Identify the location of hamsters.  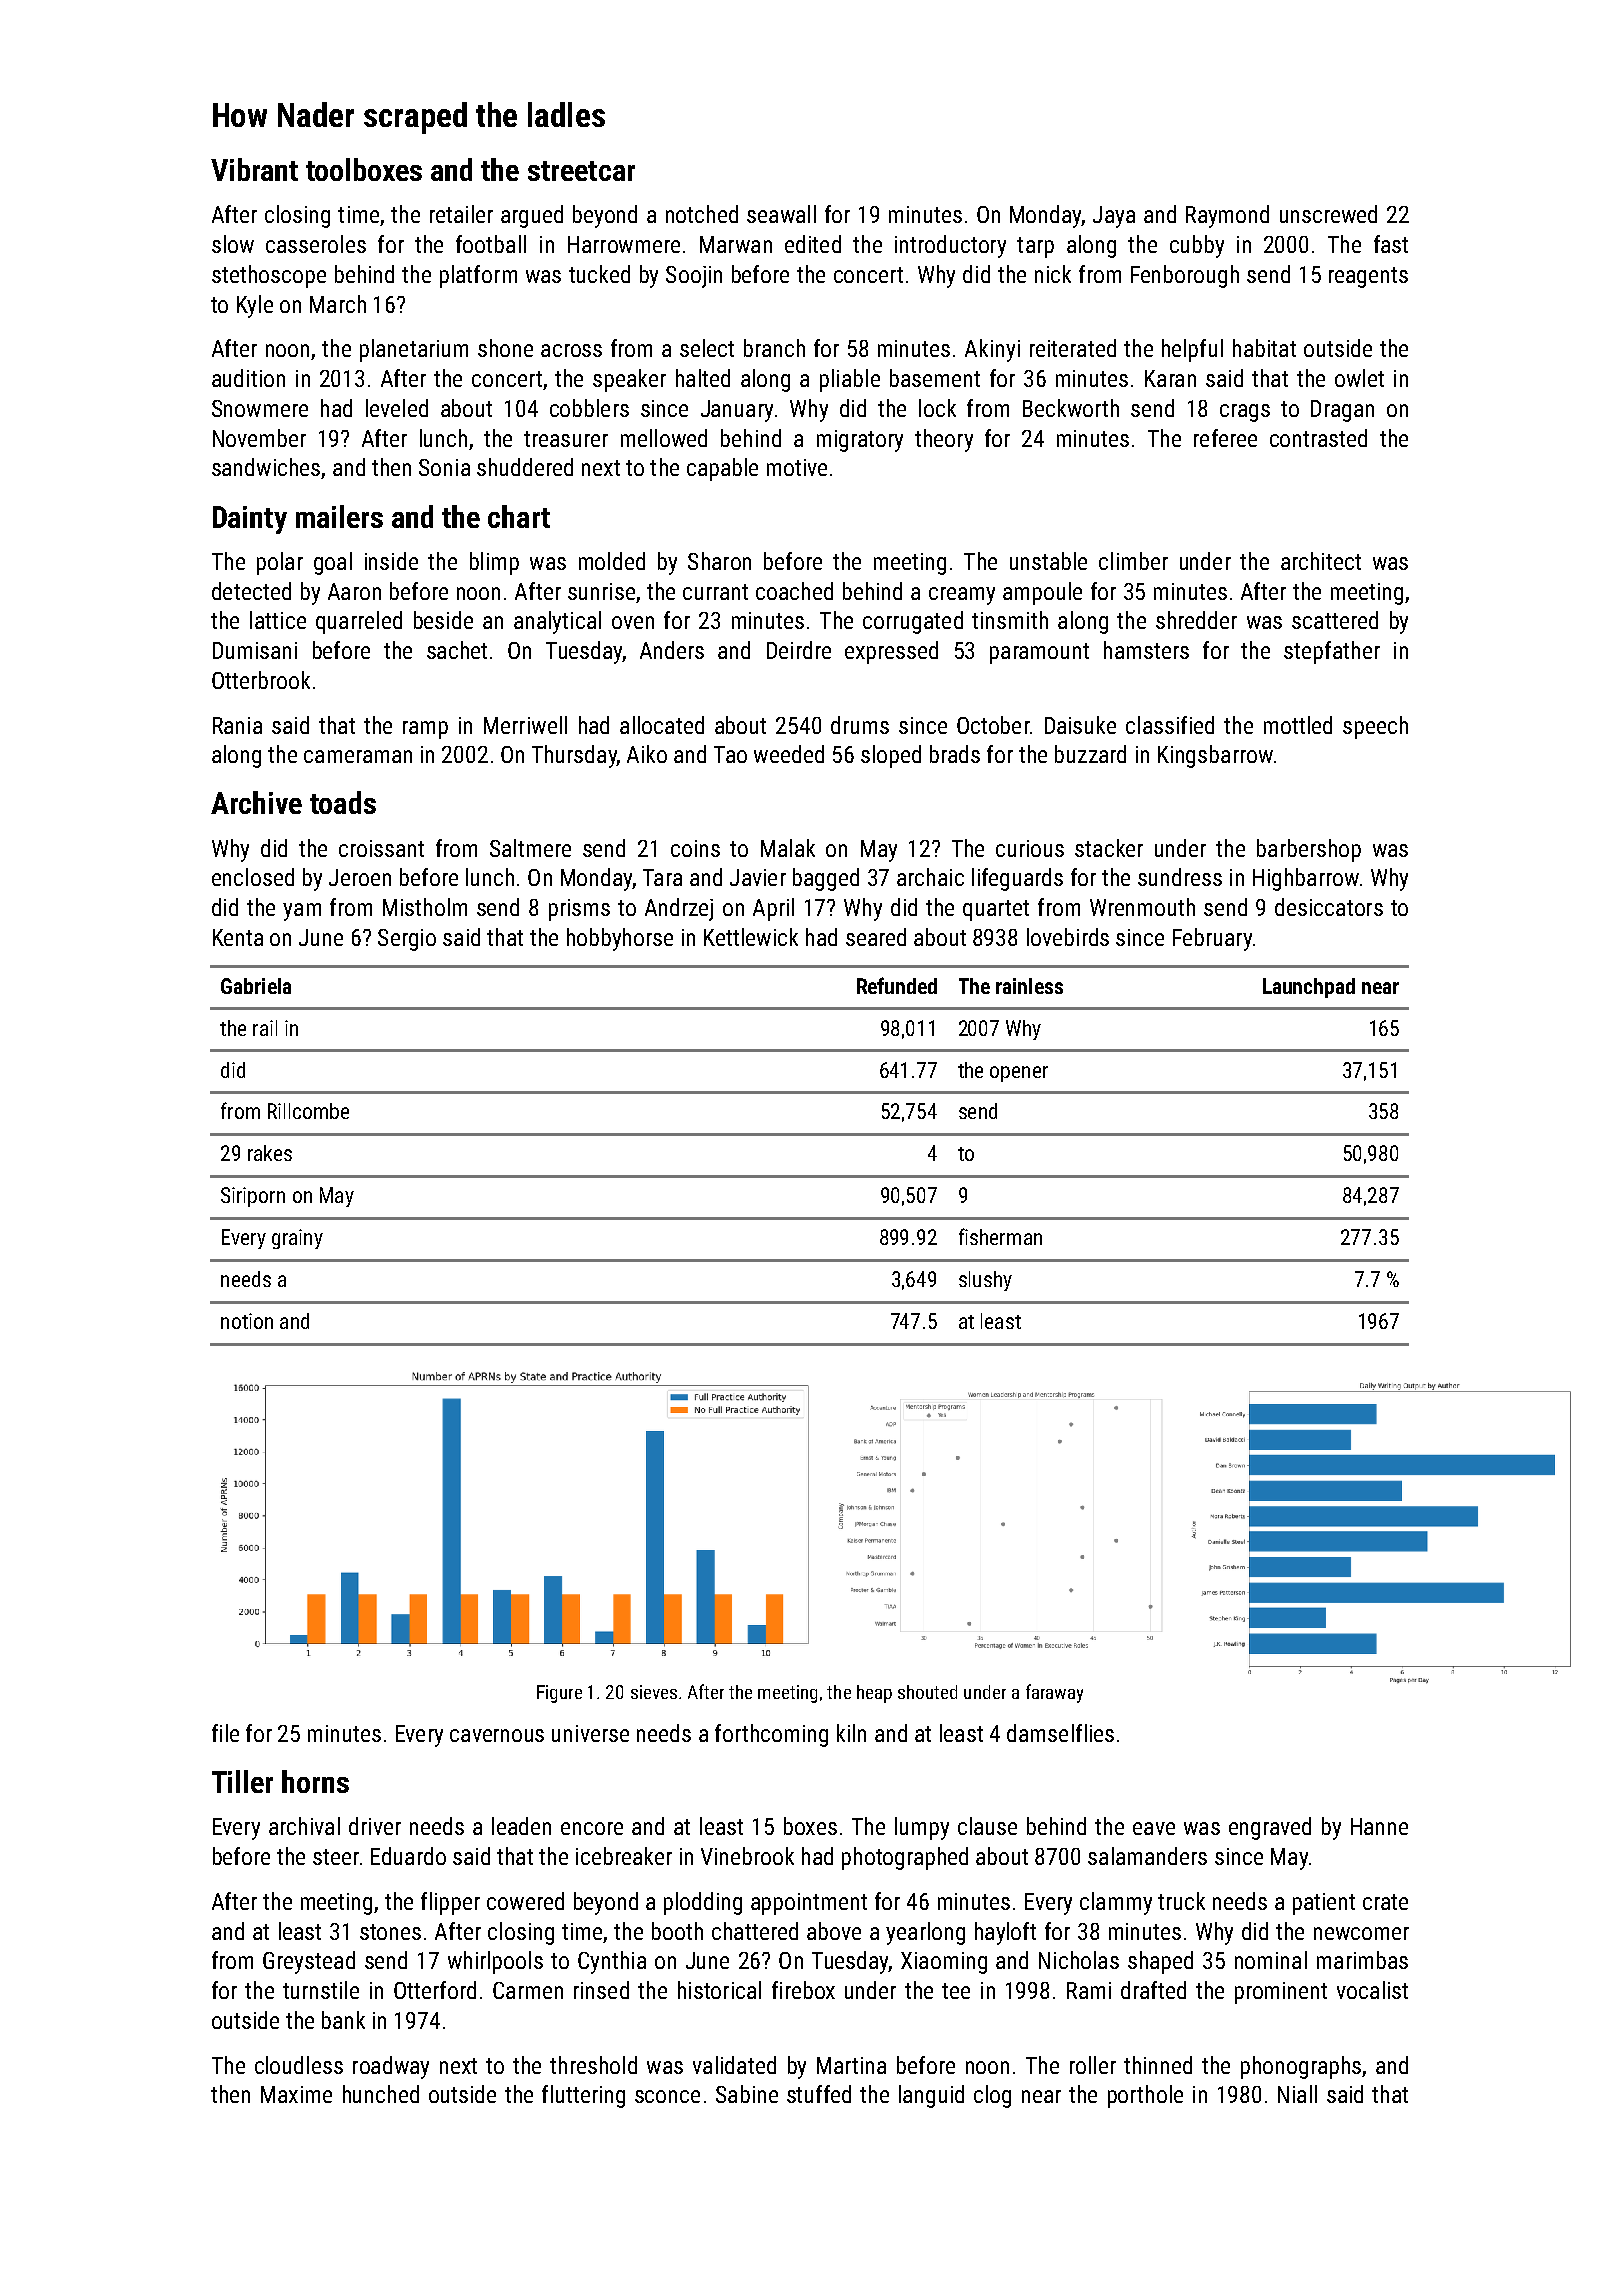
(1146, 650).
